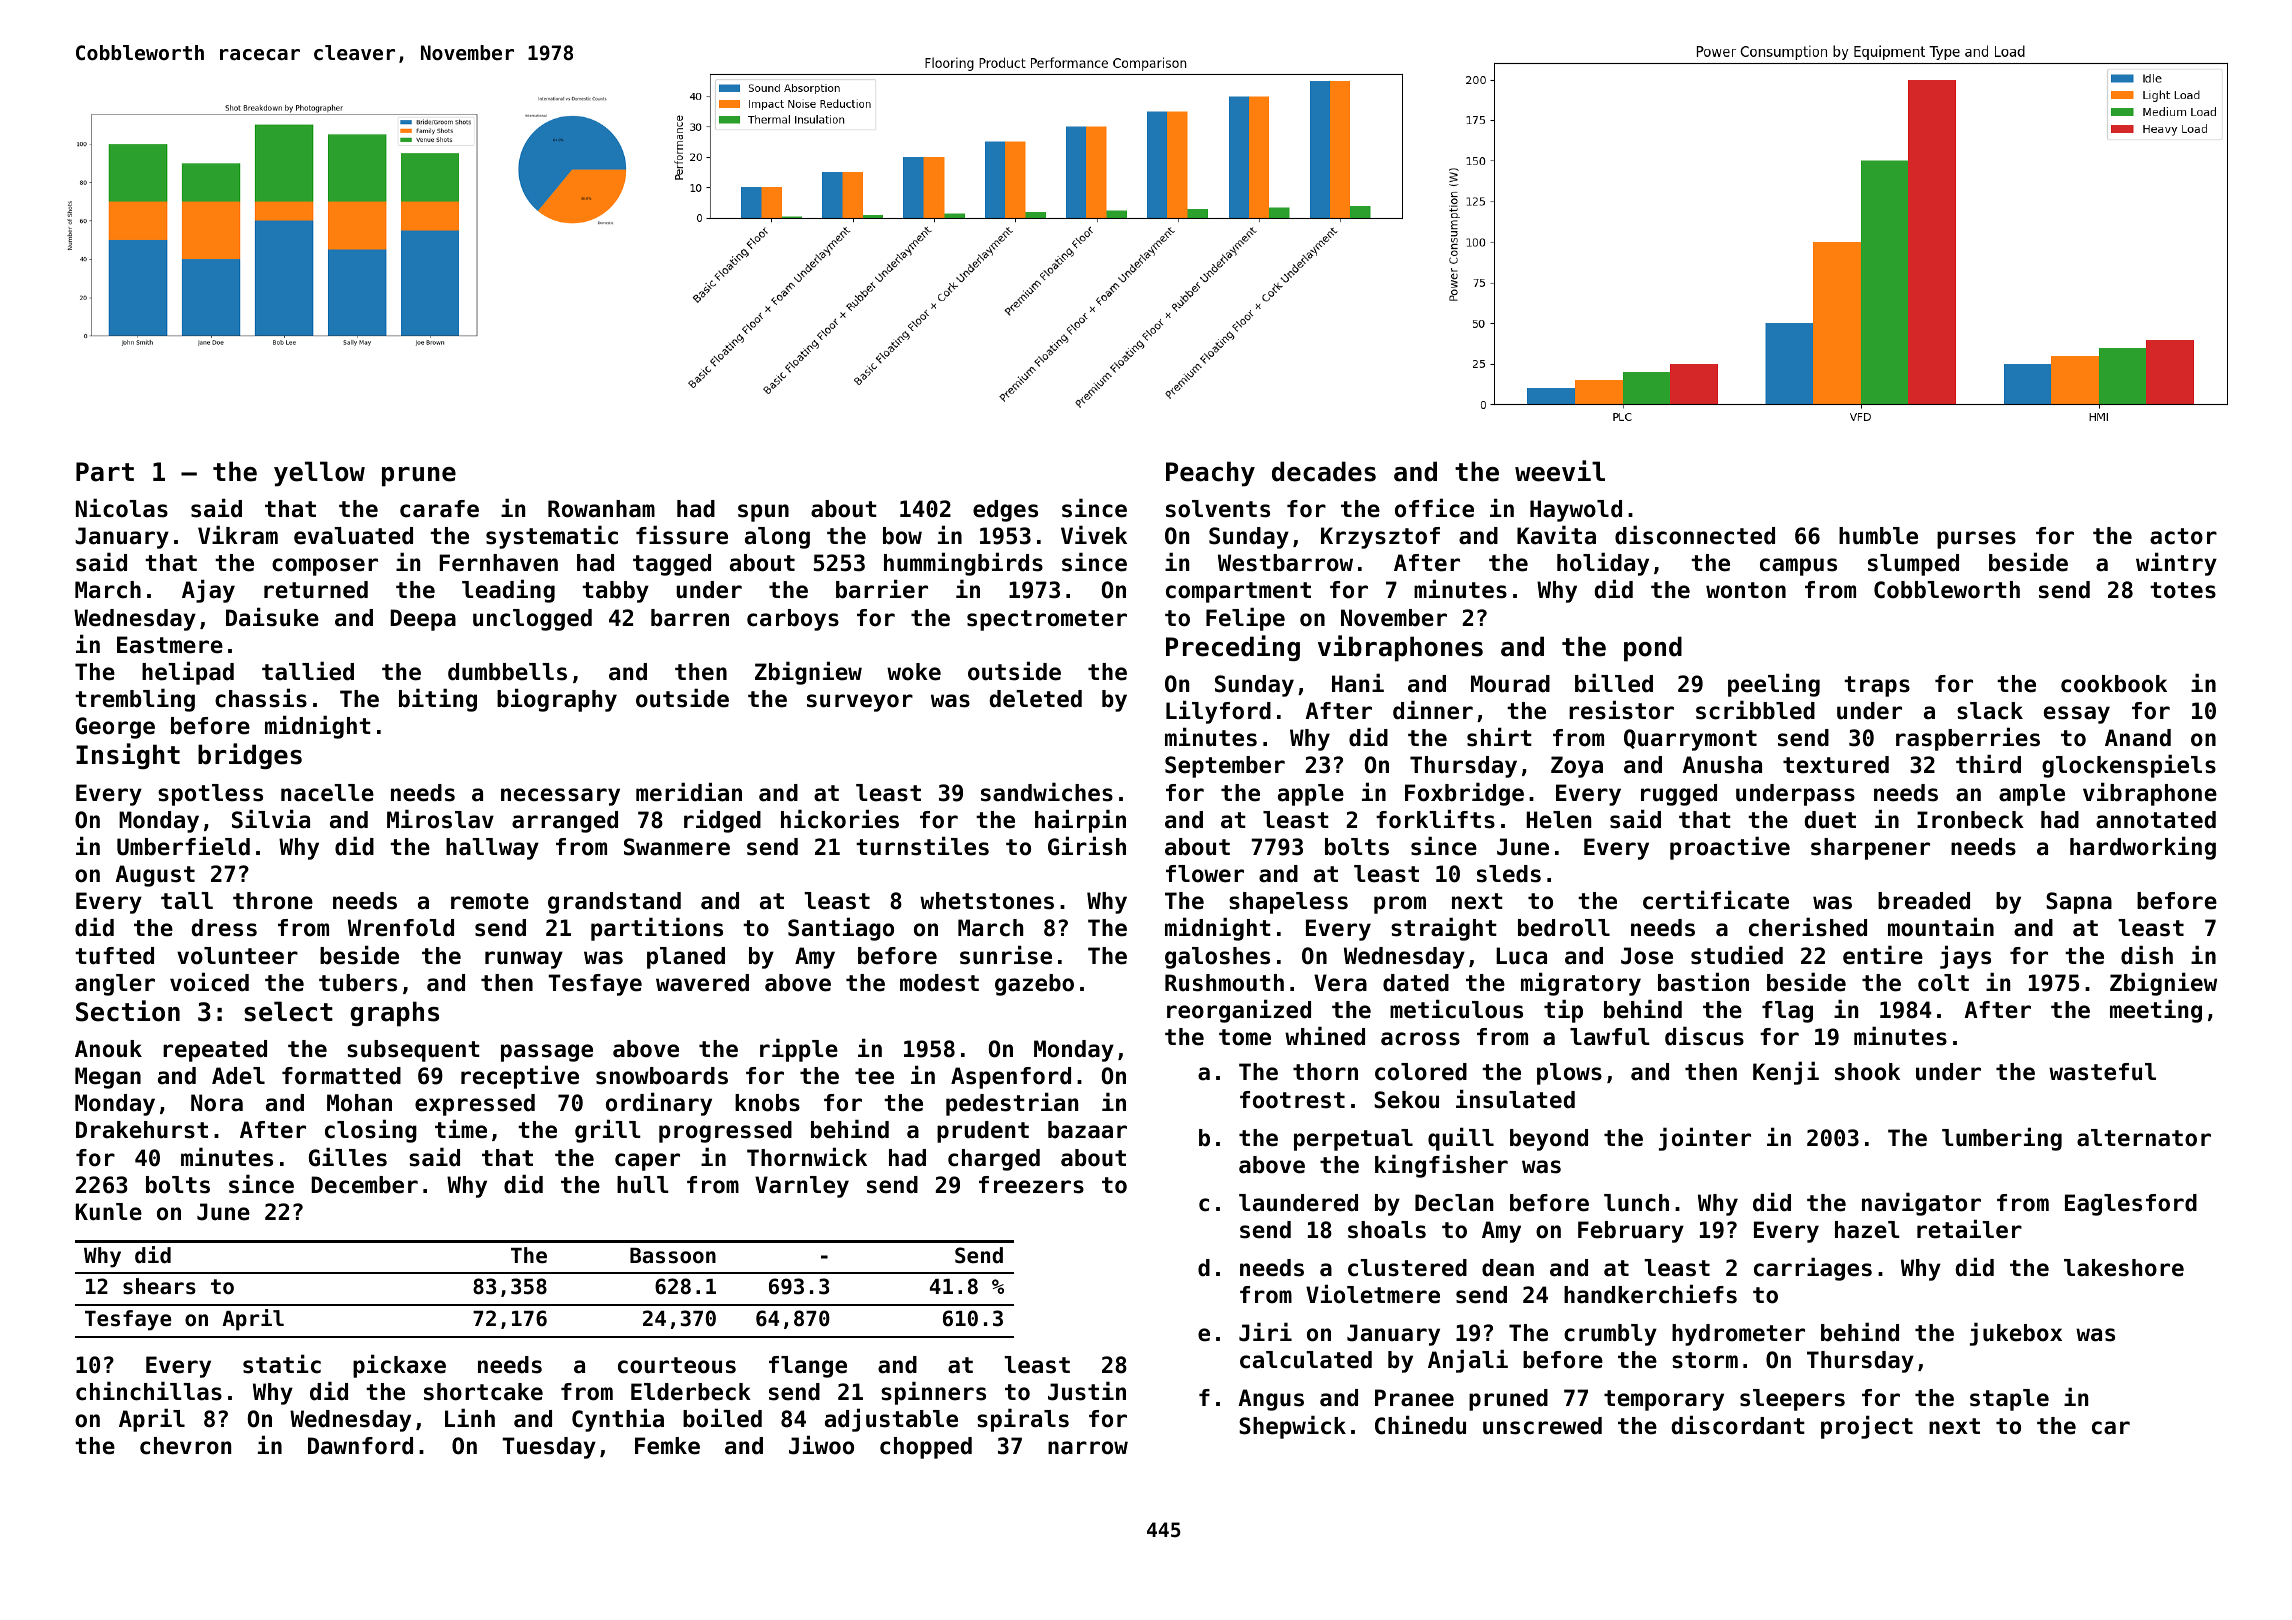 This page has height=1620, width=2292. I want to click on Jose, so click(1647, 956).
